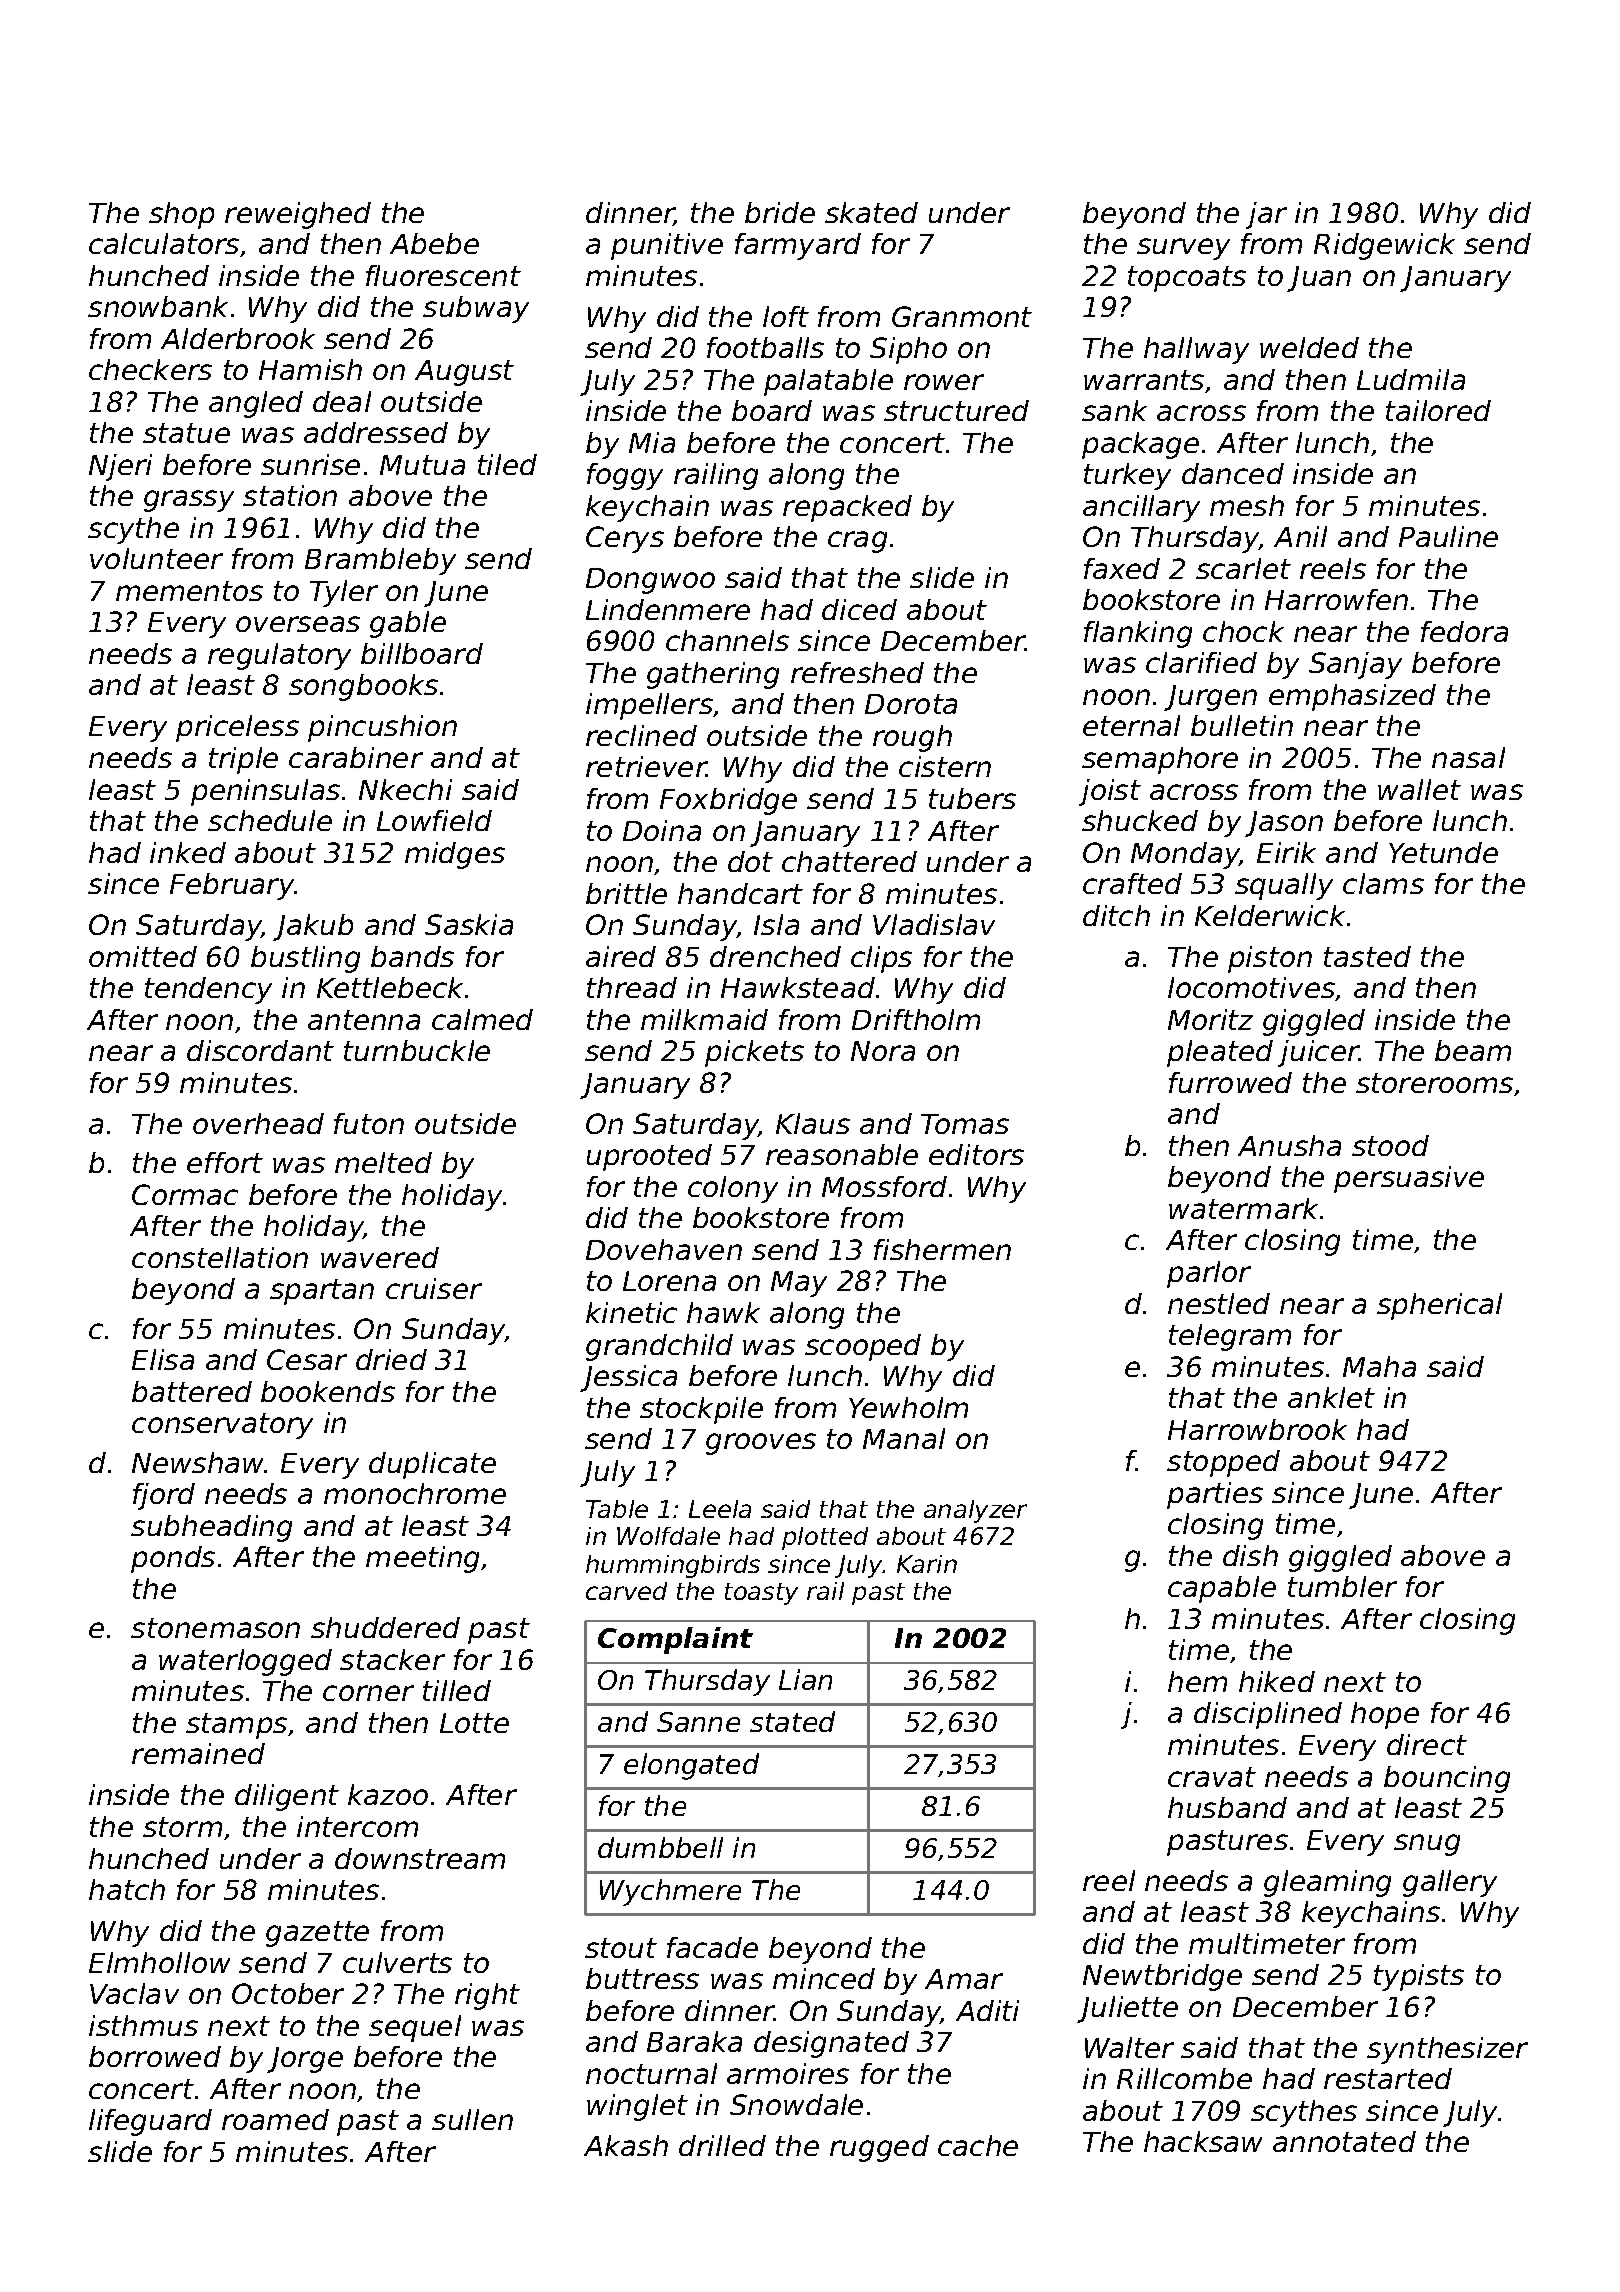  I want to click on jar, so click(1266, 215).
